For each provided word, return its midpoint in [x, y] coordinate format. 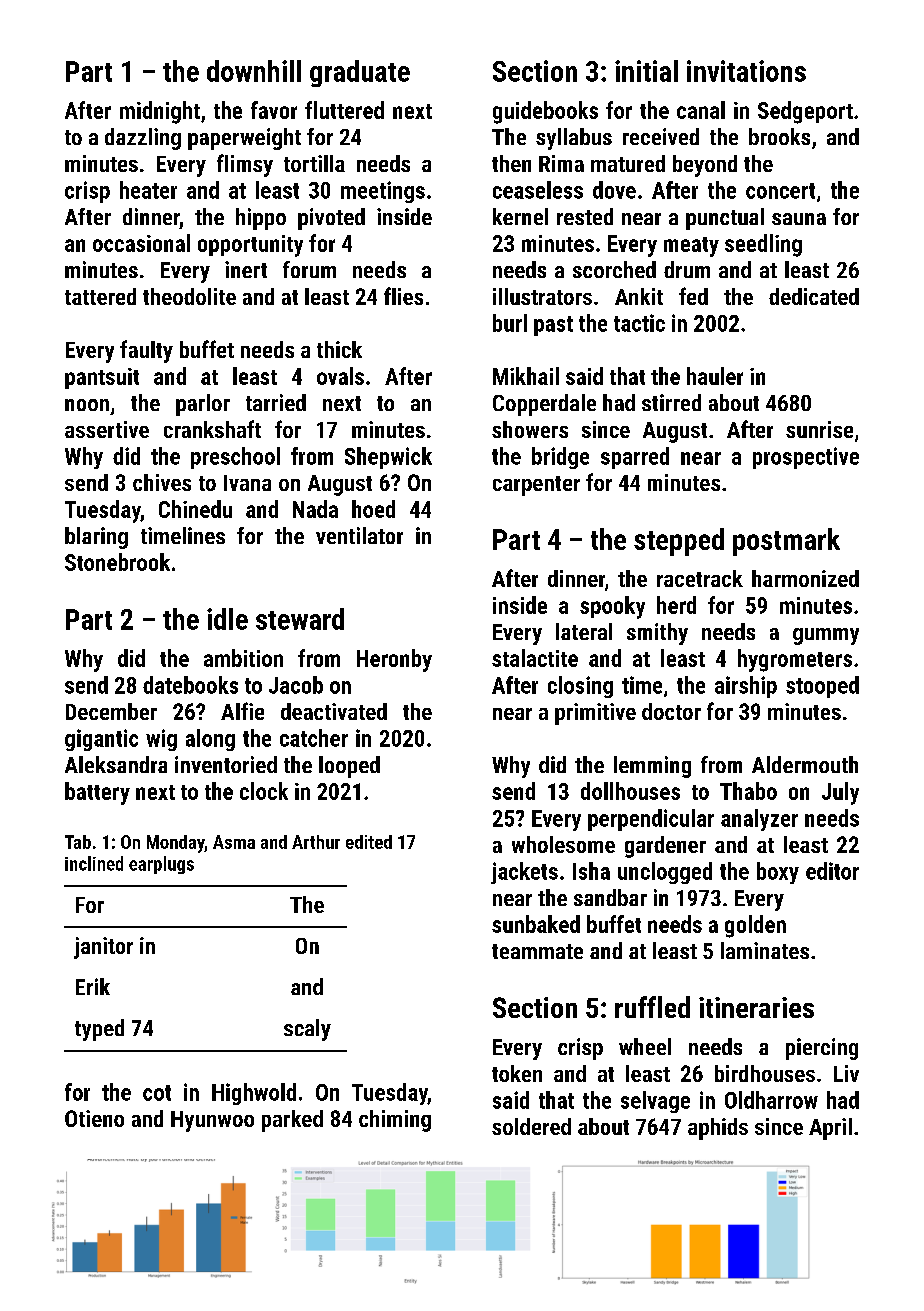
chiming [395, 1121]
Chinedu [195, 509]
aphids [718, 1129]
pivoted [331, 219]
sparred [635, 458]
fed [693, 296]
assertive [107, 429]
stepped [679, 542]
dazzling [143, 139]
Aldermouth [805, 764]
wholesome [563, 844]
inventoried [226, 764]
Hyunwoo [212, 1121]
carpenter [536, 486]
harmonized [805, 578]
